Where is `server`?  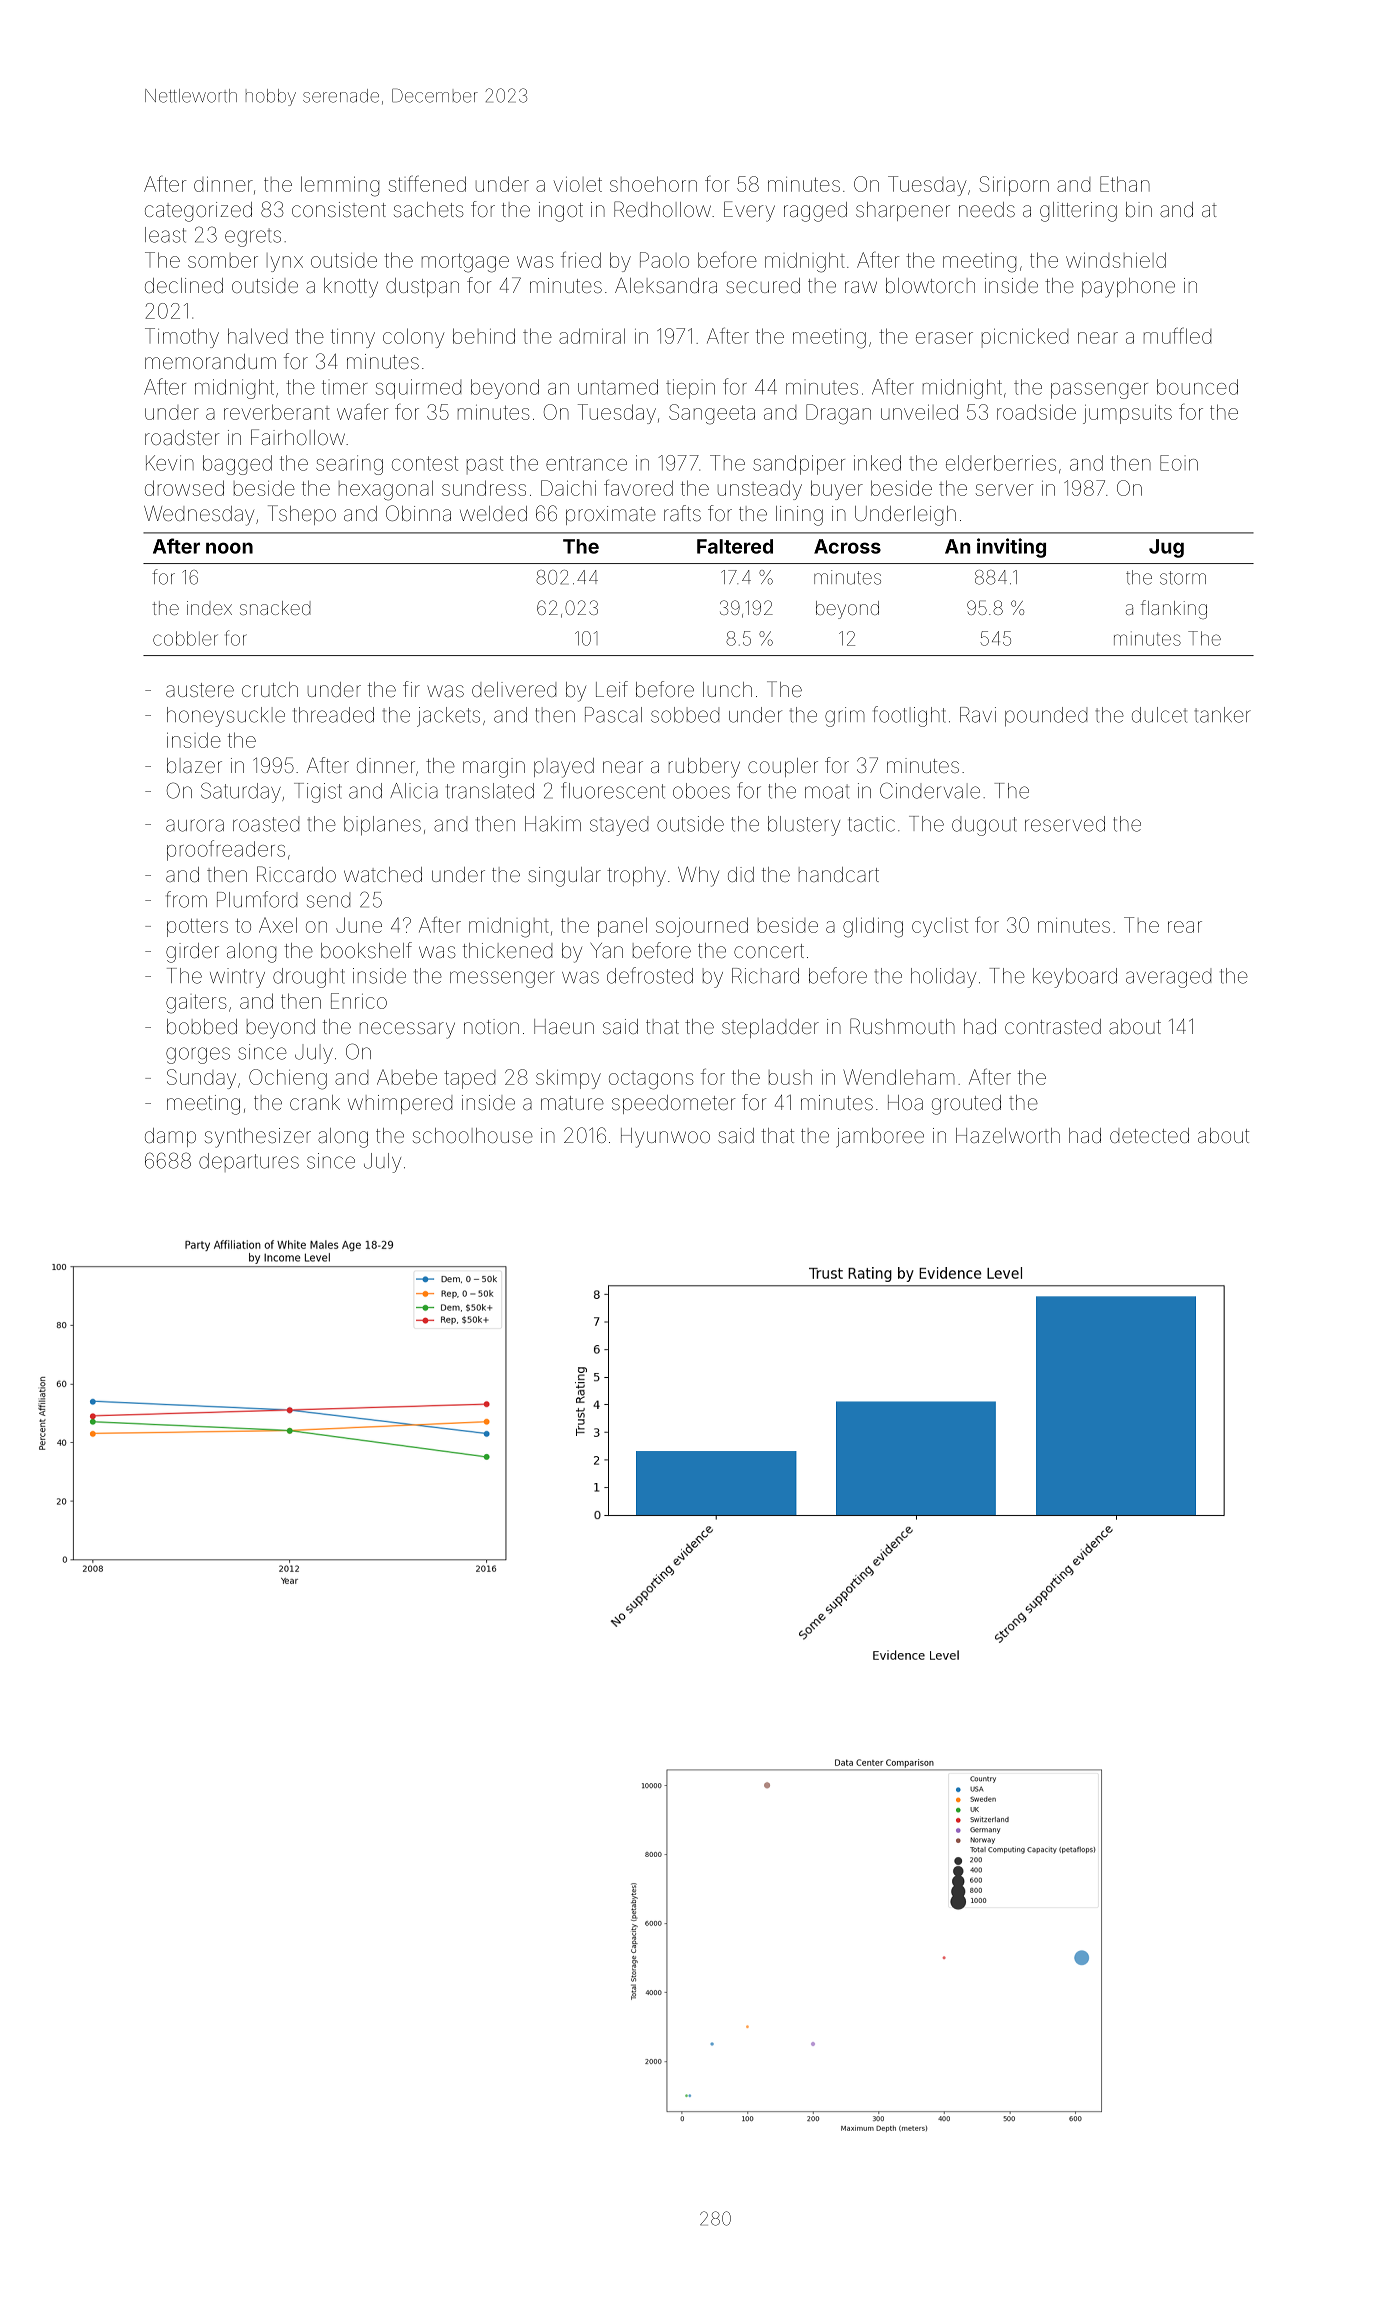 server is located at coordinates (1005, 490).
